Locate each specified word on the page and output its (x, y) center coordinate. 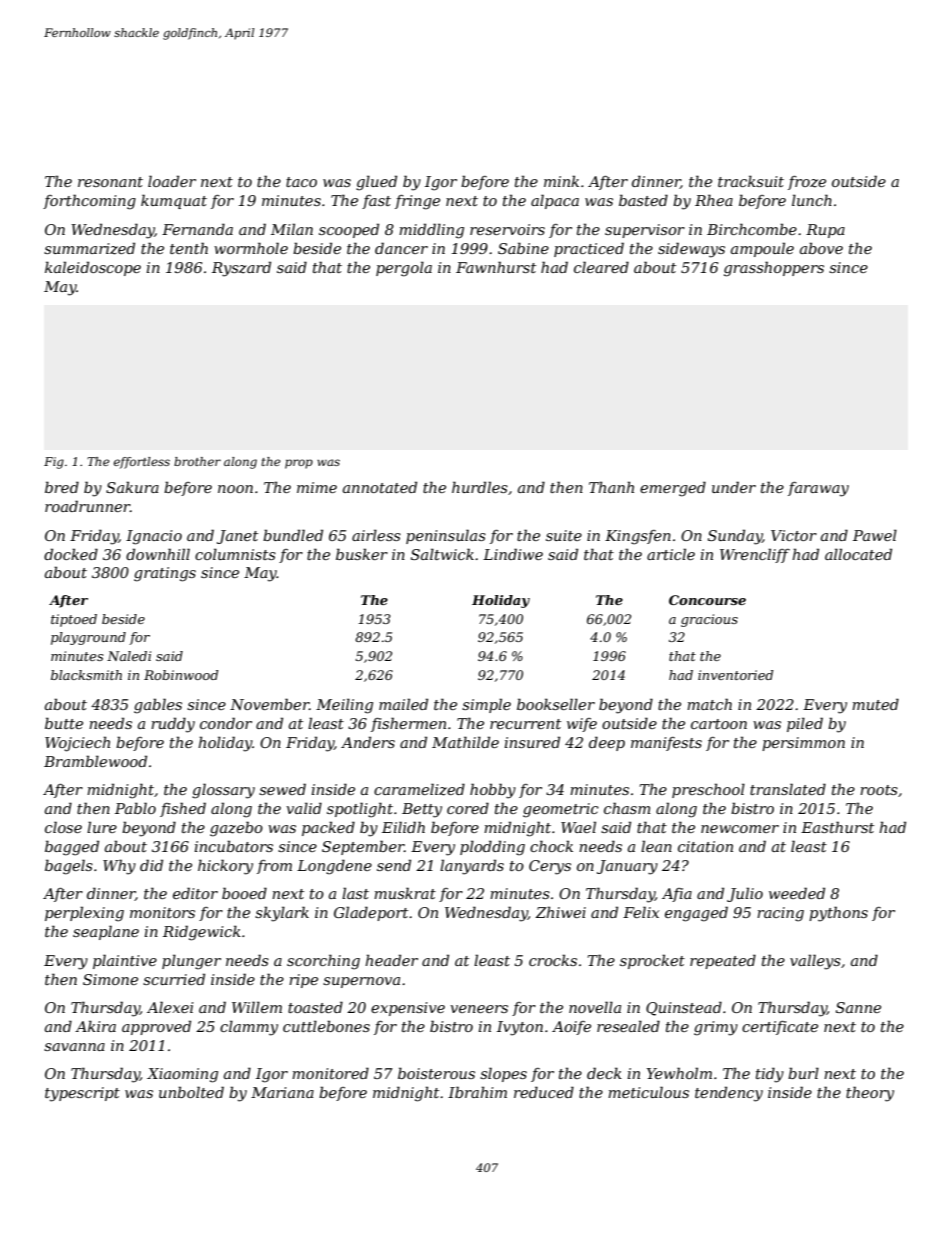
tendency (729, 1094)
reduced (544, 1092)
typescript (82, 1094)
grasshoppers (774, 269)
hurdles (480, 487)
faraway (818, 489)
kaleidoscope (93, 268)
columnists (235, 554)
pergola (404, 269)
